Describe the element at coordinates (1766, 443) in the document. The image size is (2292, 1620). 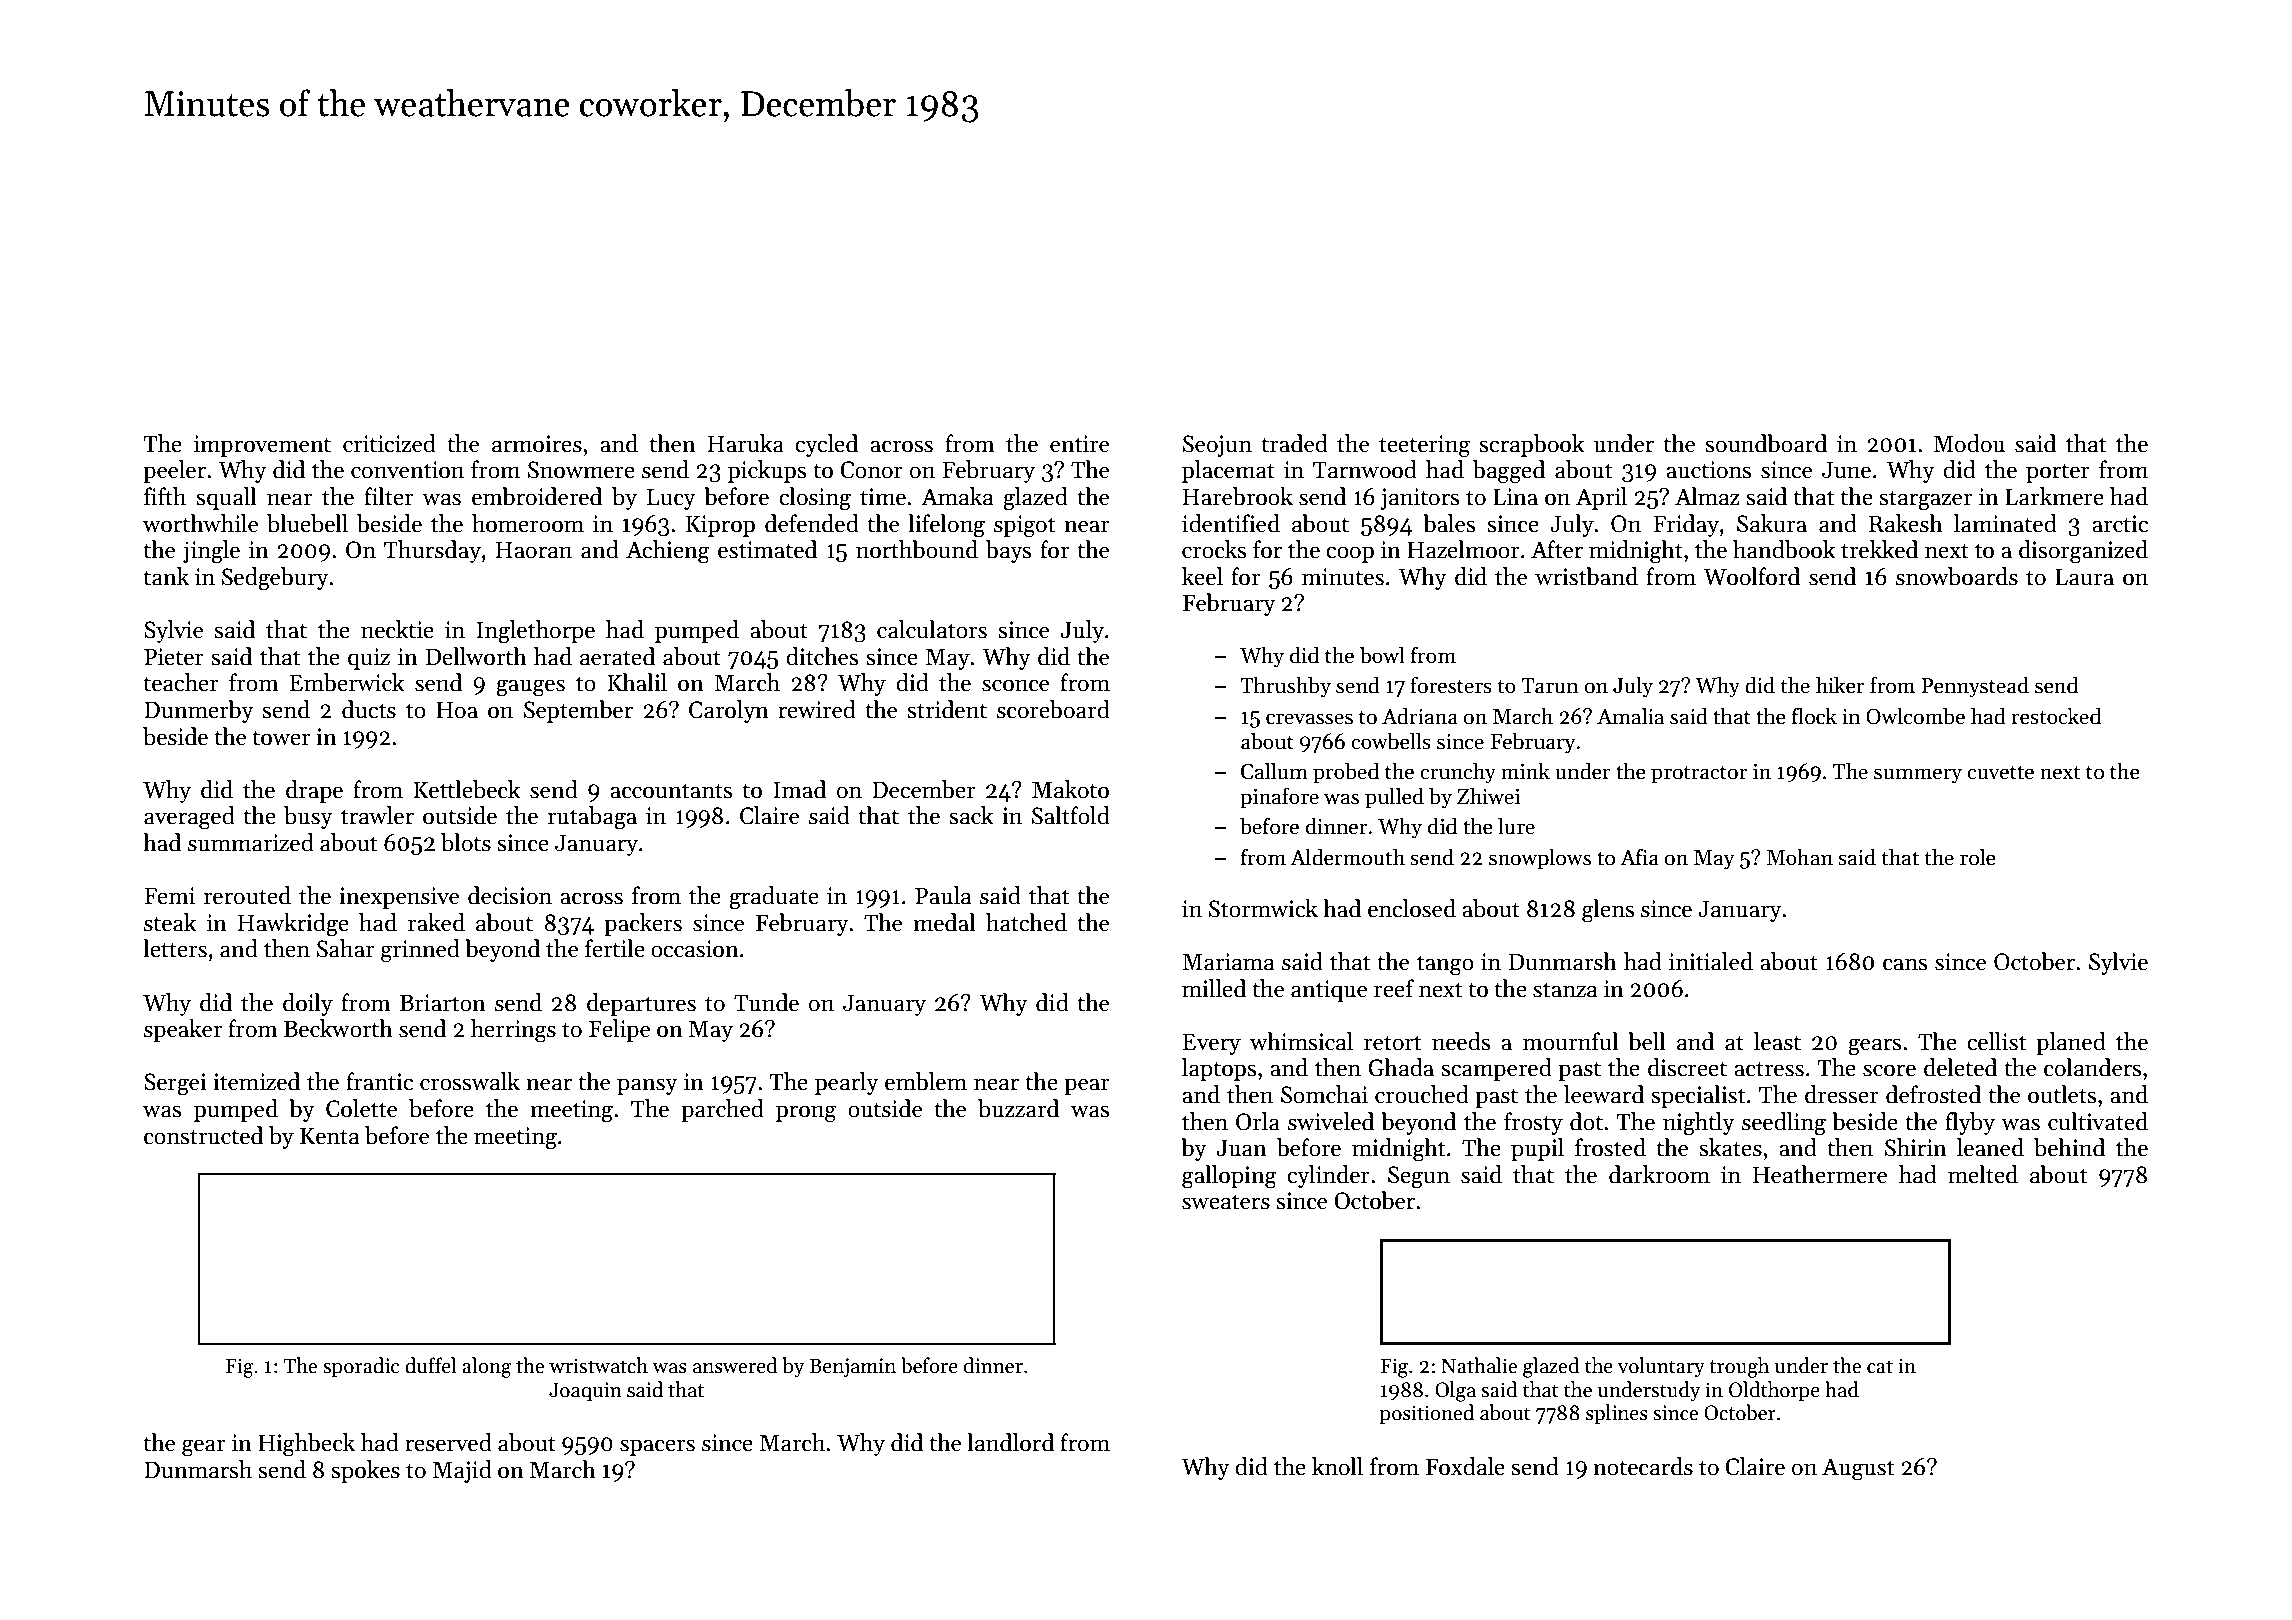
I see `soundboard` at that location.
